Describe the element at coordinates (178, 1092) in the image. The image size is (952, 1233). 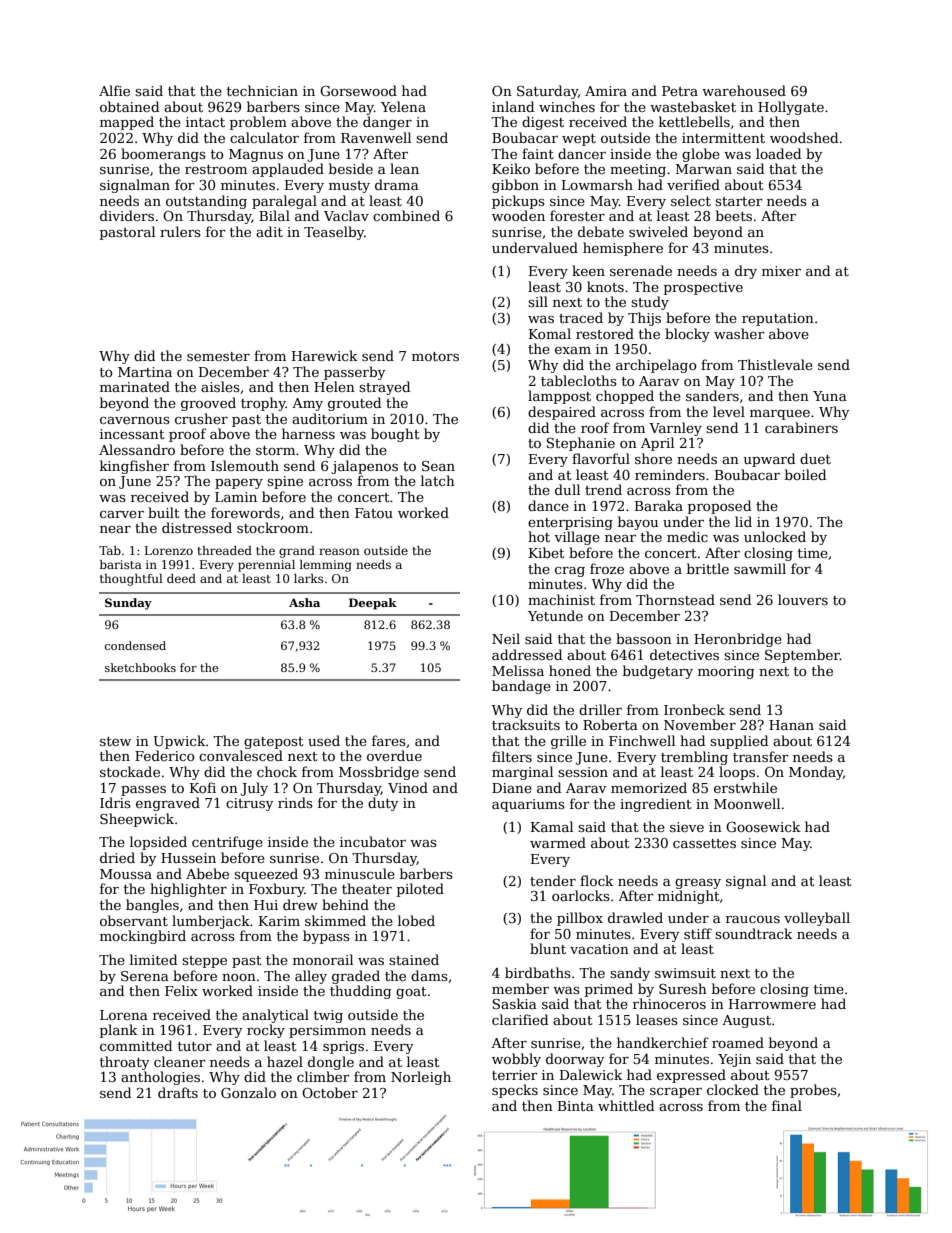
I see `drafts` at that location.
